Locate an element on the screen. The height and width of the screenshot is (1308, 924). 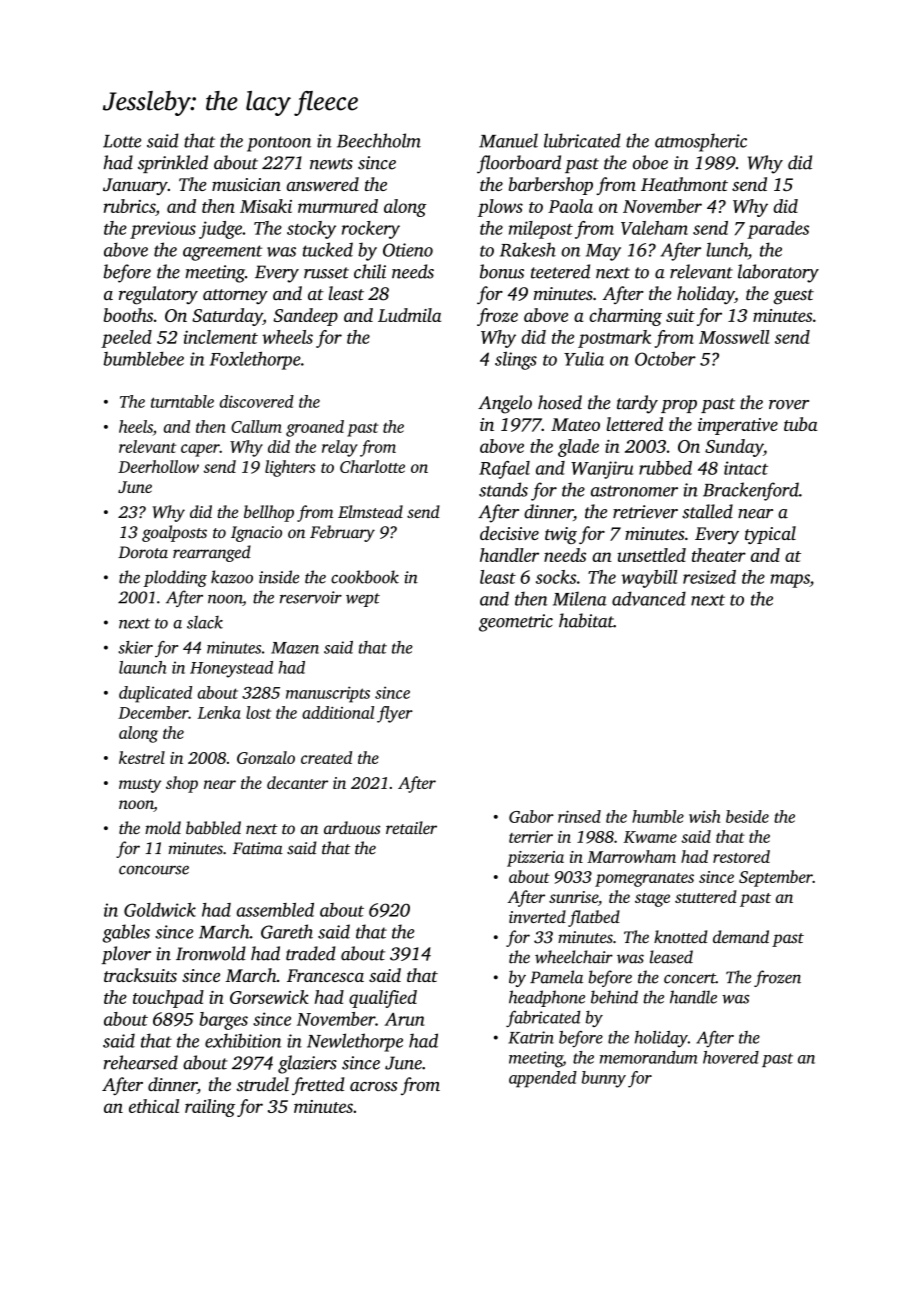
rearranged is located at coordinates (212, 553).
